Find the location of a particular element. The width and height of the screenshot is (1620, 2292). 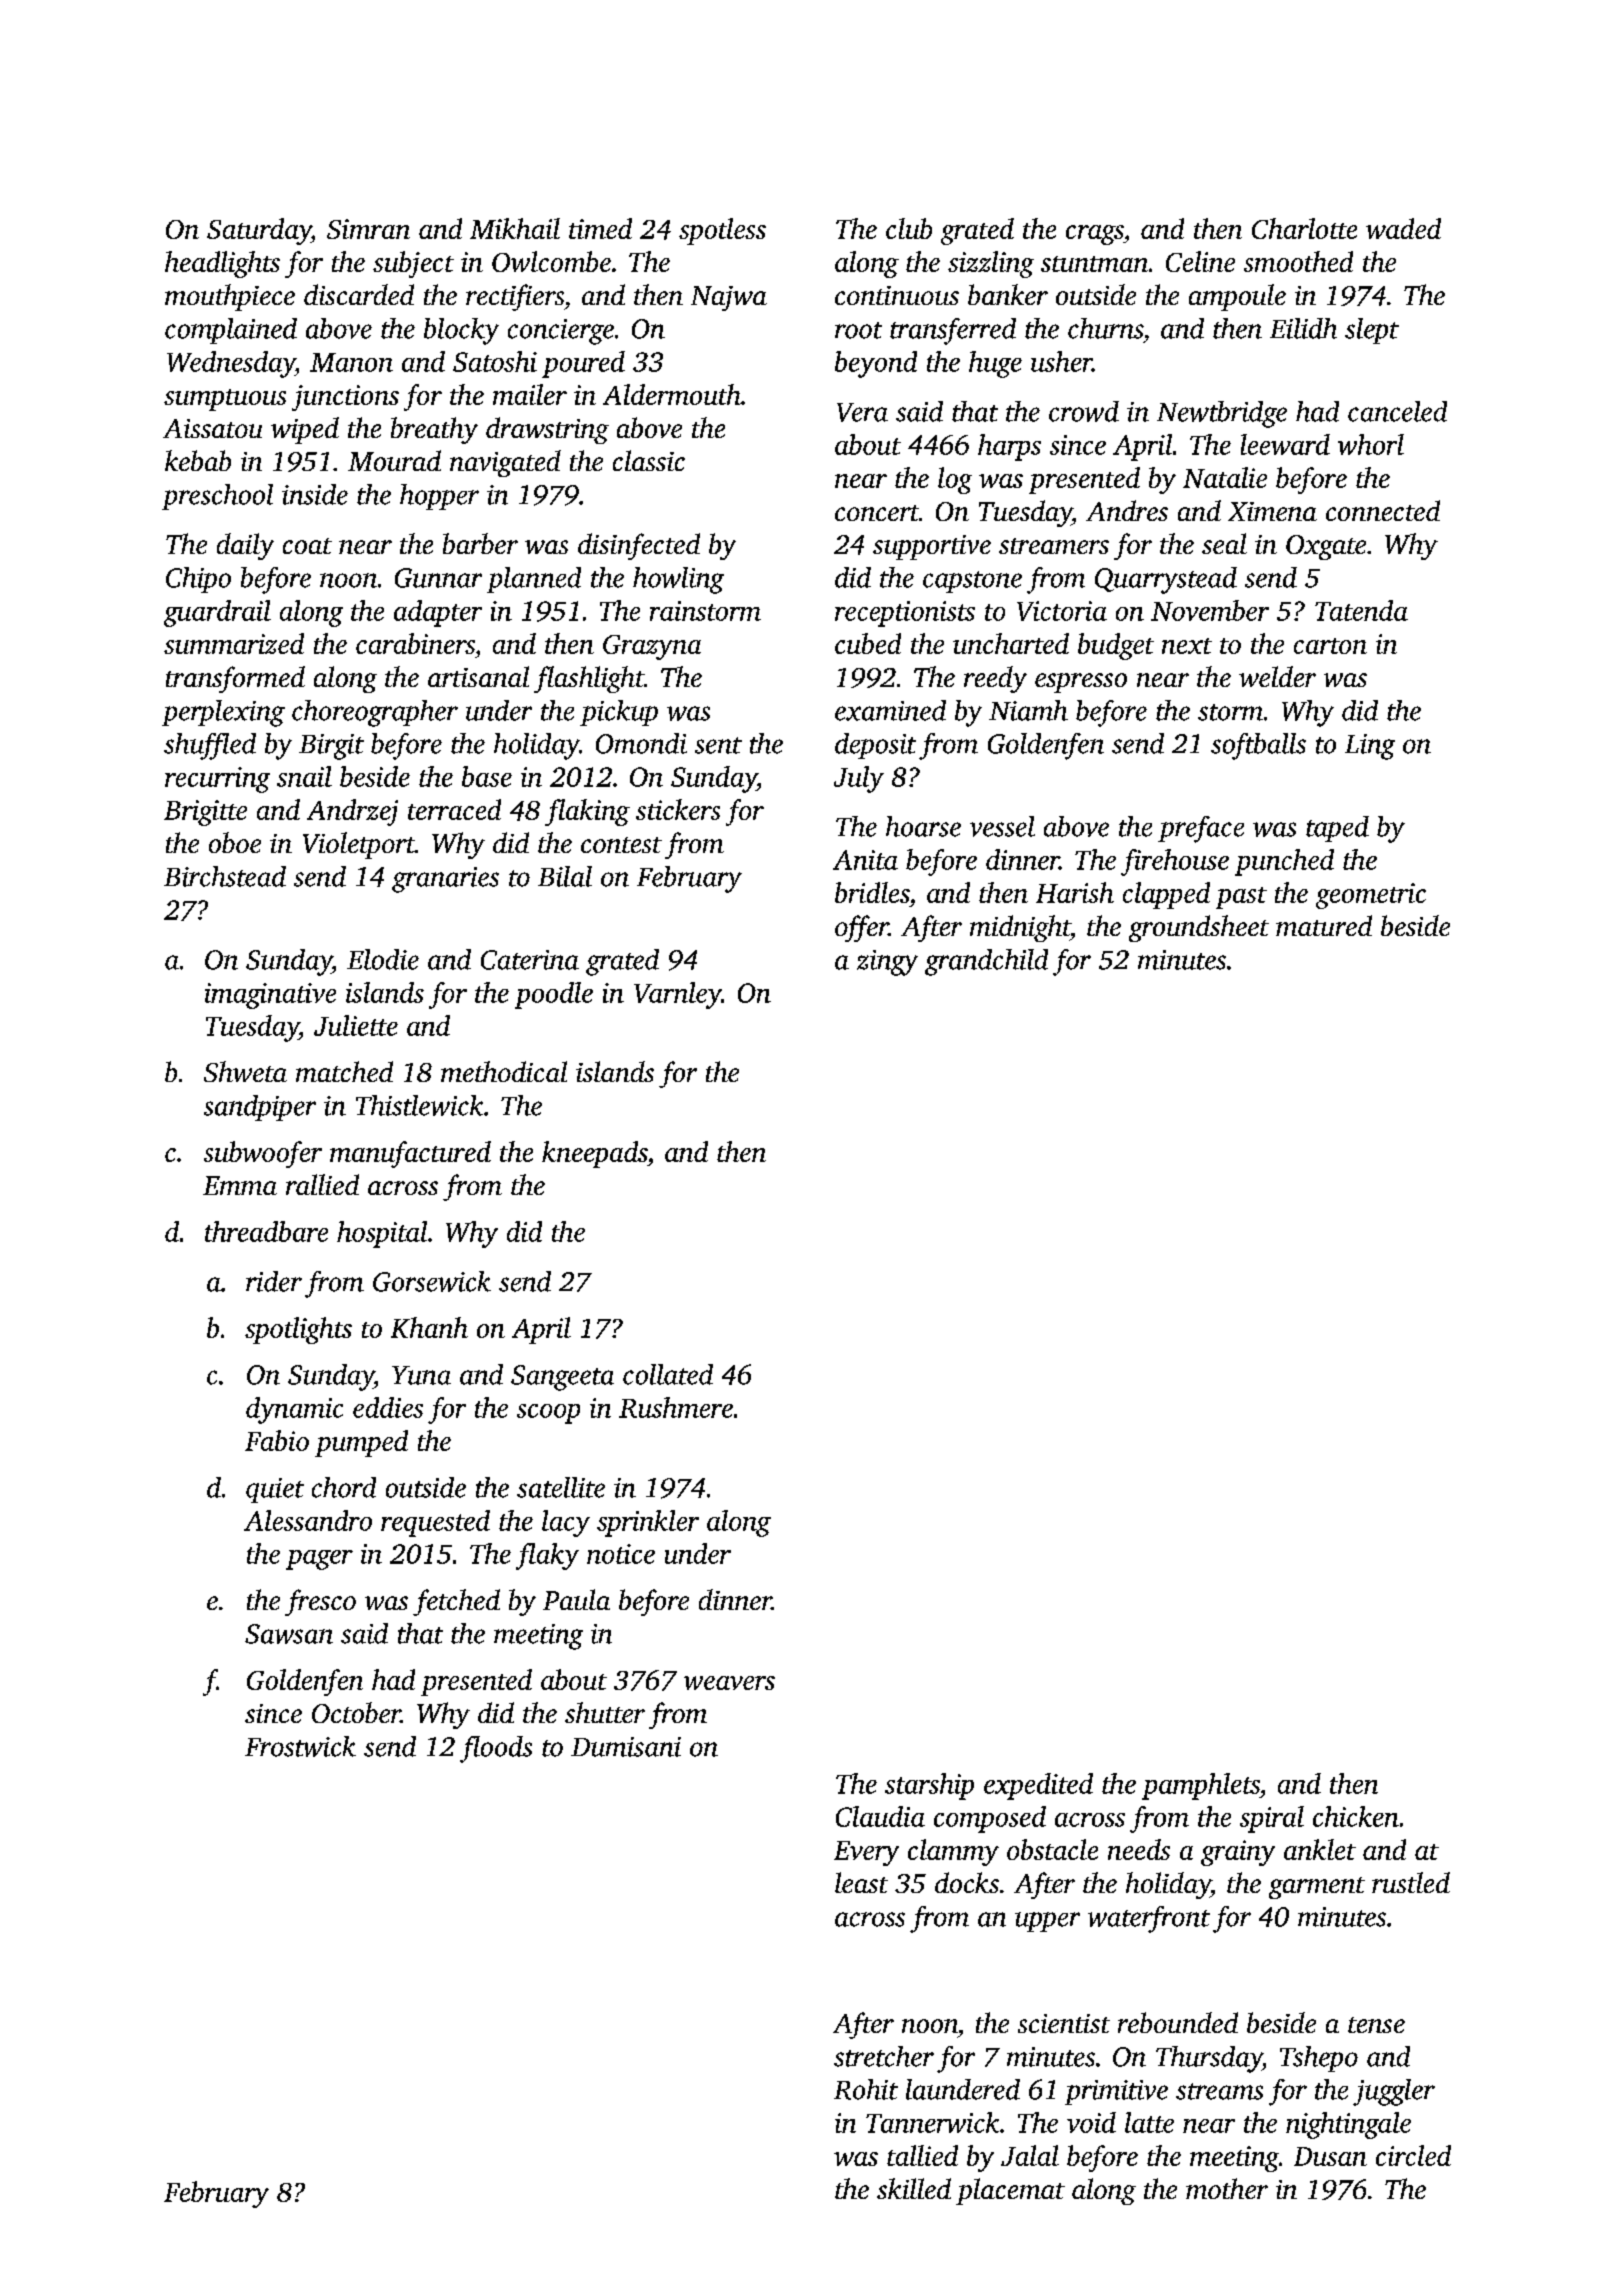

grandchild is located at coordinates (986, 962).
